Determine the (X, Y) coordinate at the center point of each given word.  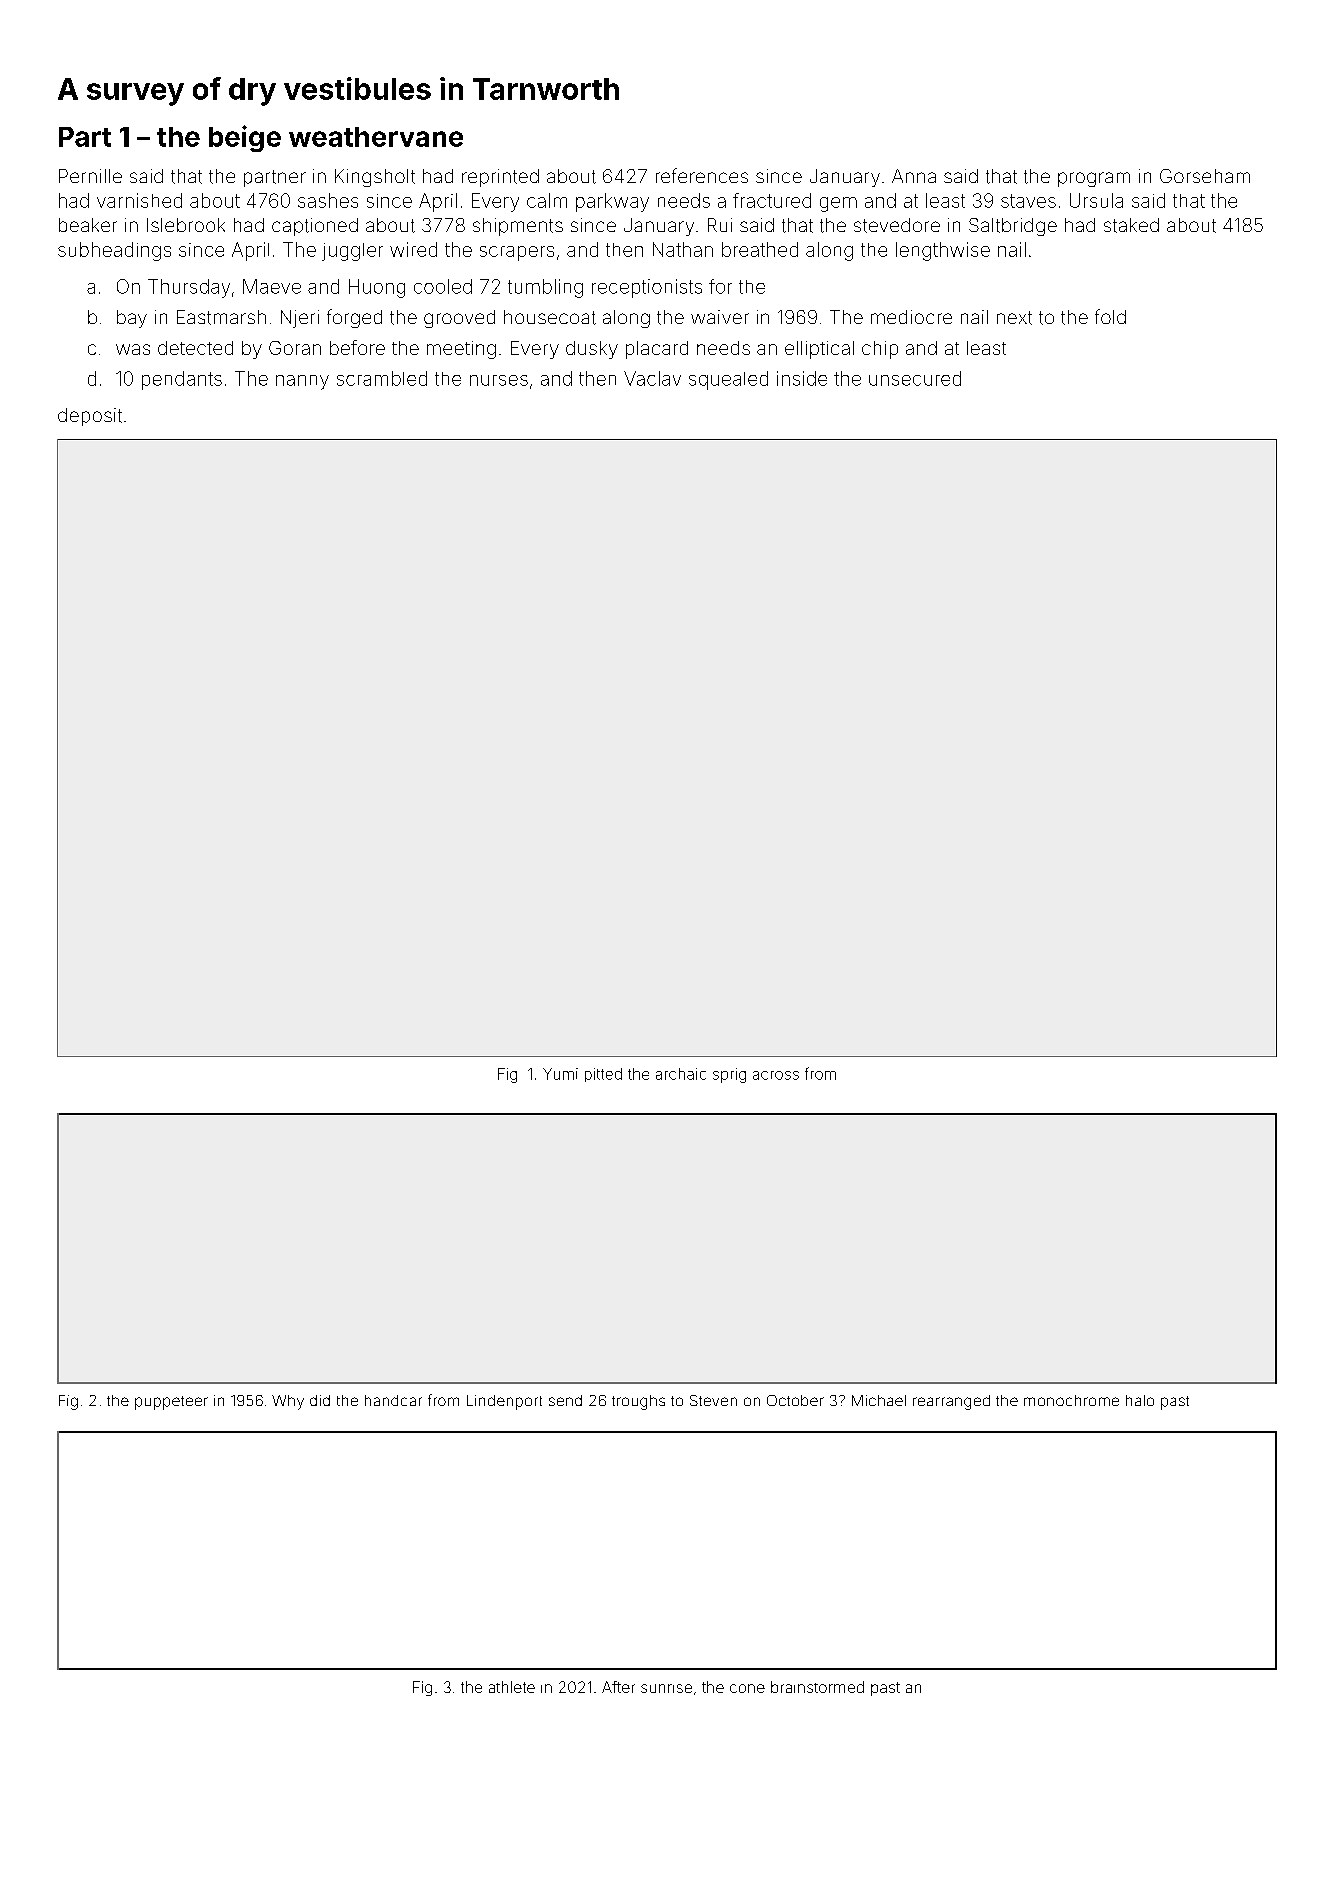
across (776, 1075)
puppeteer (171, 1403)
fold (1110, 316)
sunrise (666, 1688)
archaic (681, 1074)
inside (802, 378)
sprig (729, 1075)
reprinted (500, 178)
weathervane (376, 137)
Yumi (560, 1074)
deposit (90, 417)
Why (288, 1402)
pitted (603, 1075)
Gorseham (1205, 176)
